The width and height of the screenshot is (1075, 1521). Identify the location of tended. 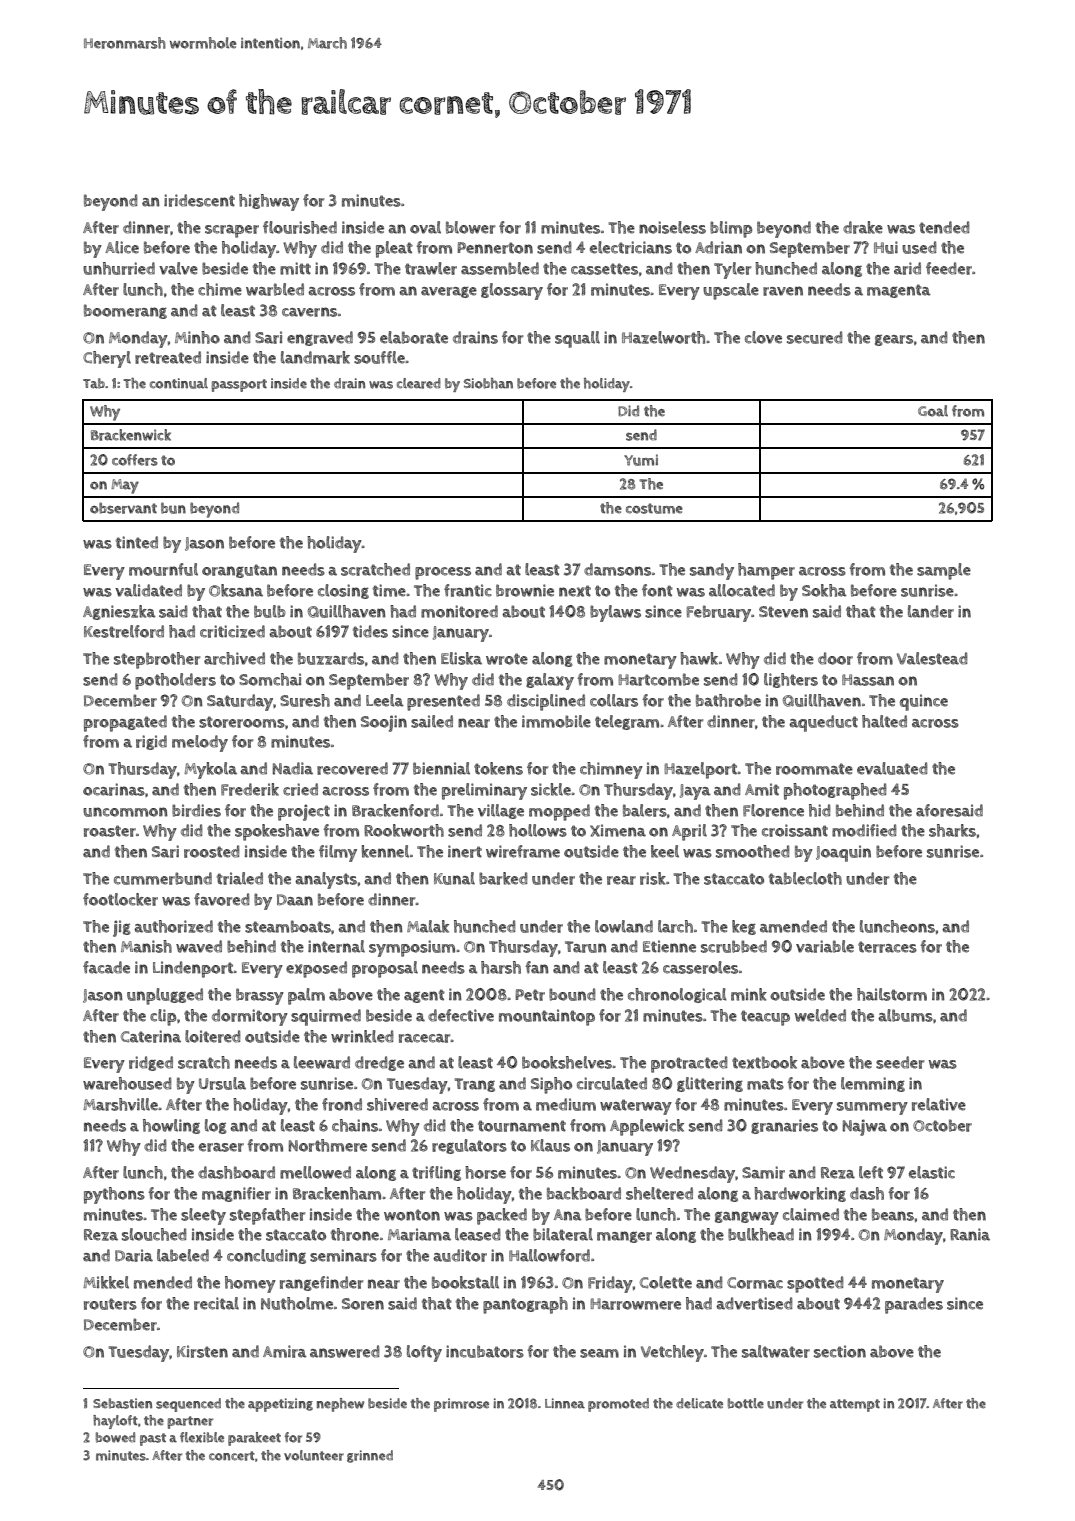
(944, 227).
